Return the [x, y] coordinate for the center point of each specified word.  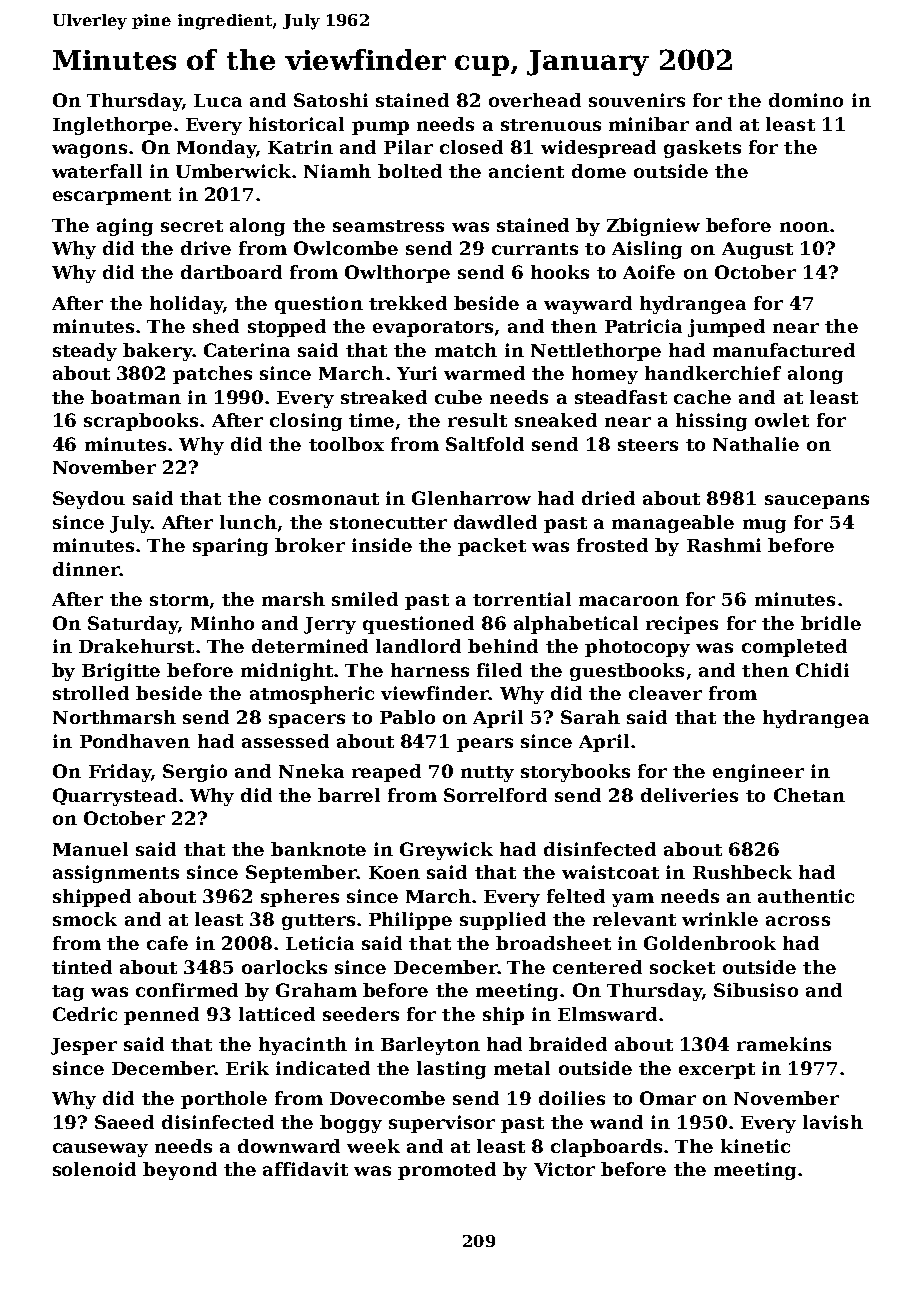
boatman [136, 397]
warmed [484, 373]
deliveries [689, 795]
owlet [782, 420]
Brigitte [121, 672]
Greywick [446, 851]
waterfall [97, 171]
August [757, 250]
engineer [758, 773]
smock [85, 919]
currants [535, 249]
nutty [487, 774]
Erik [247, 1068]
